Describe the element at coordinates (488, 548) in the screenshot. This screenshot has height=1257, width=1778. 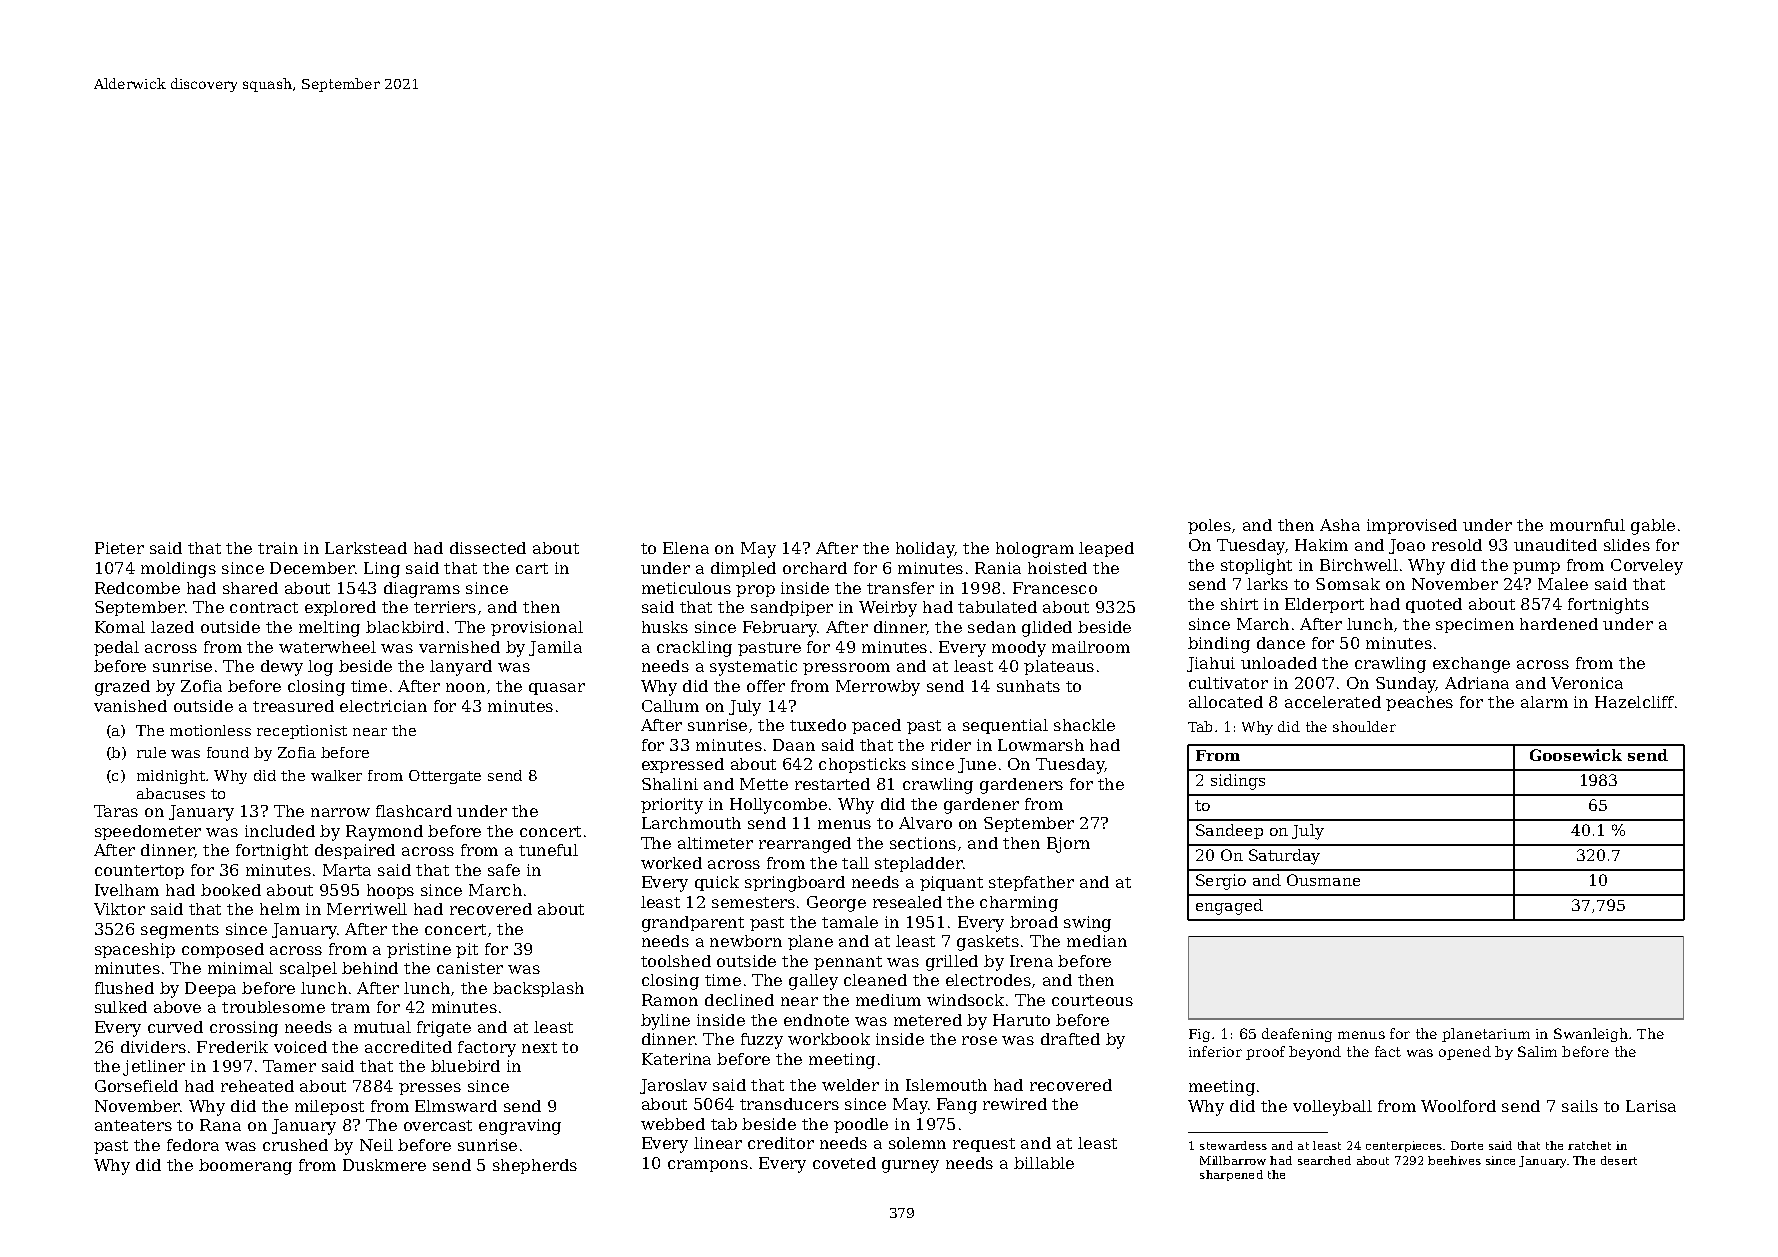
I see `dissected` at that location.
